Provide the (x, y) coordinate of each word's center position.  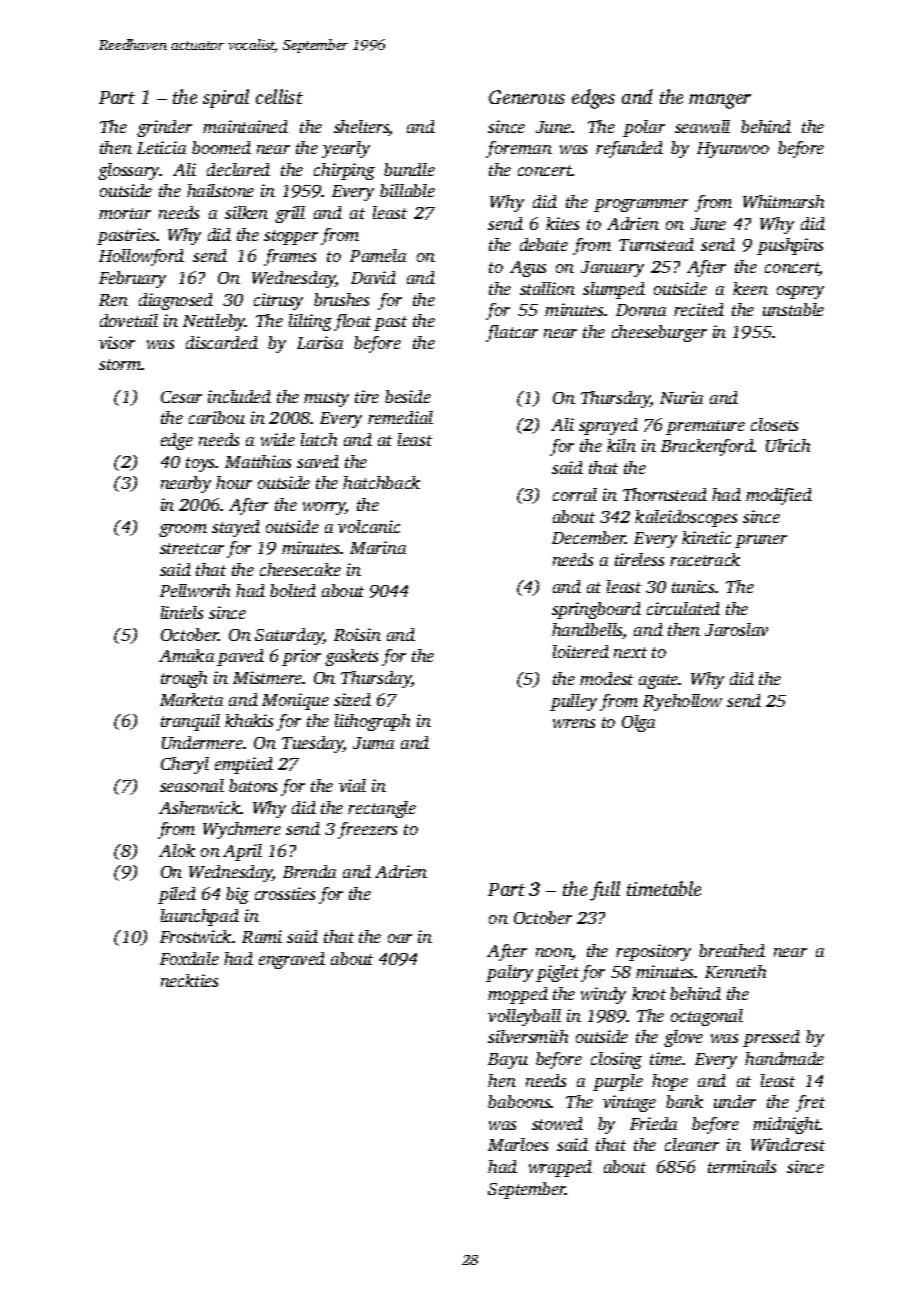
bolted (293, 590)
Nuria (681, 397)
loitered (581, 651)
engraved (292, 960)
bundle (409, 169)
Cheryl (185, 765)
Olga (638, 723)
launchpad (200, 917)
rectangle (382, 809)
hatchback (381, 482)
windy (603, 995)
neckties (189, 980)
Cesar (181, 397)
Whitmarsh (783, 201)
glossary (129, 171)
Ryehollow (682, 702)
